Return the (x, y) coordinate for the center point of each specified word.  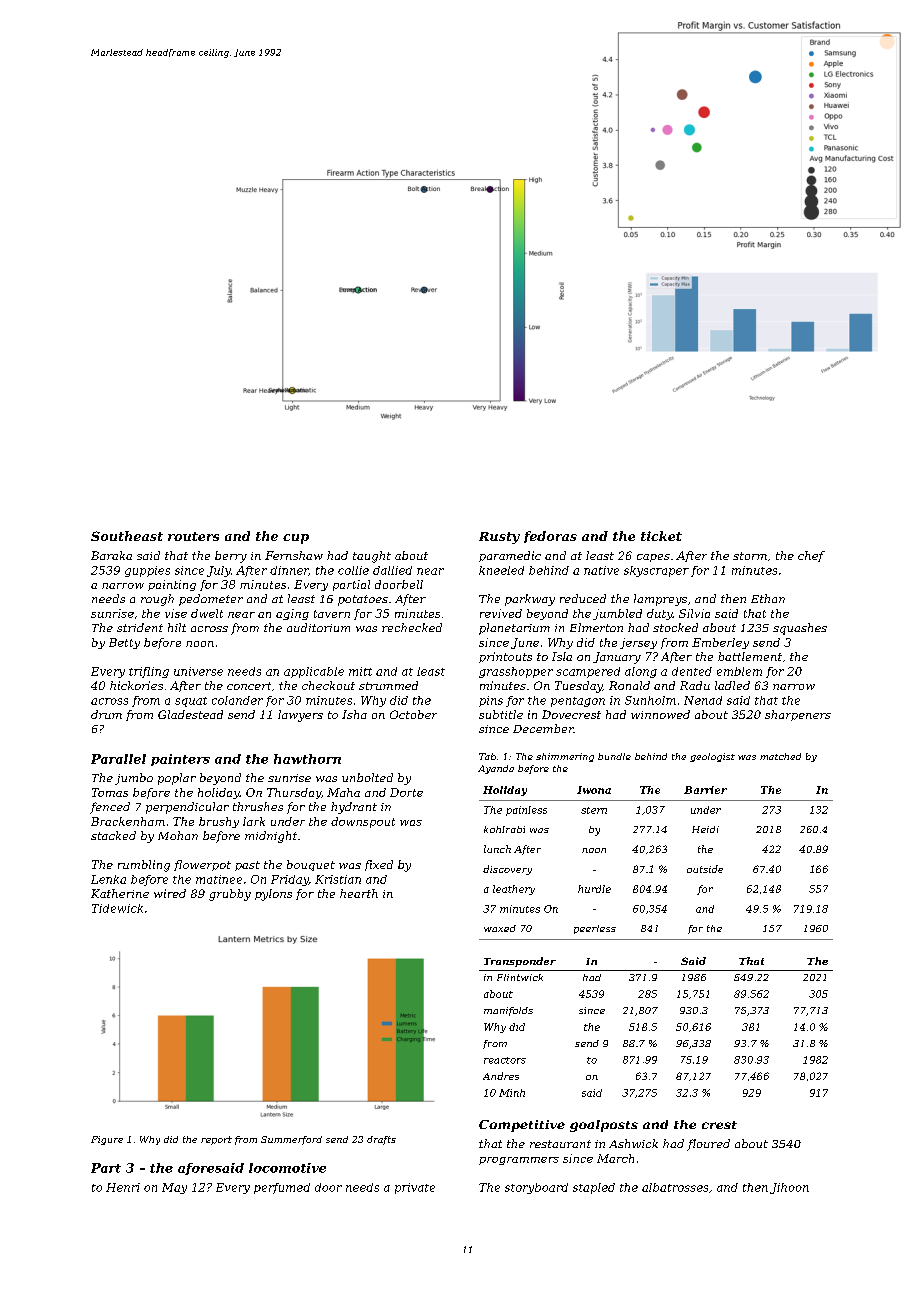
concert (249, 686)
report (216, 1140)
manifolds (508, 1011)
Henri (123, 1187)
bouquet (311, 865)
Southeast (127, 536)
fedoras (550, 537)
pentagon (578, 702)
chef (811, 556)
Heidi (705, 829)
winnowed (660, 714)
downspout (363, 822)
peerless (595, 929)
